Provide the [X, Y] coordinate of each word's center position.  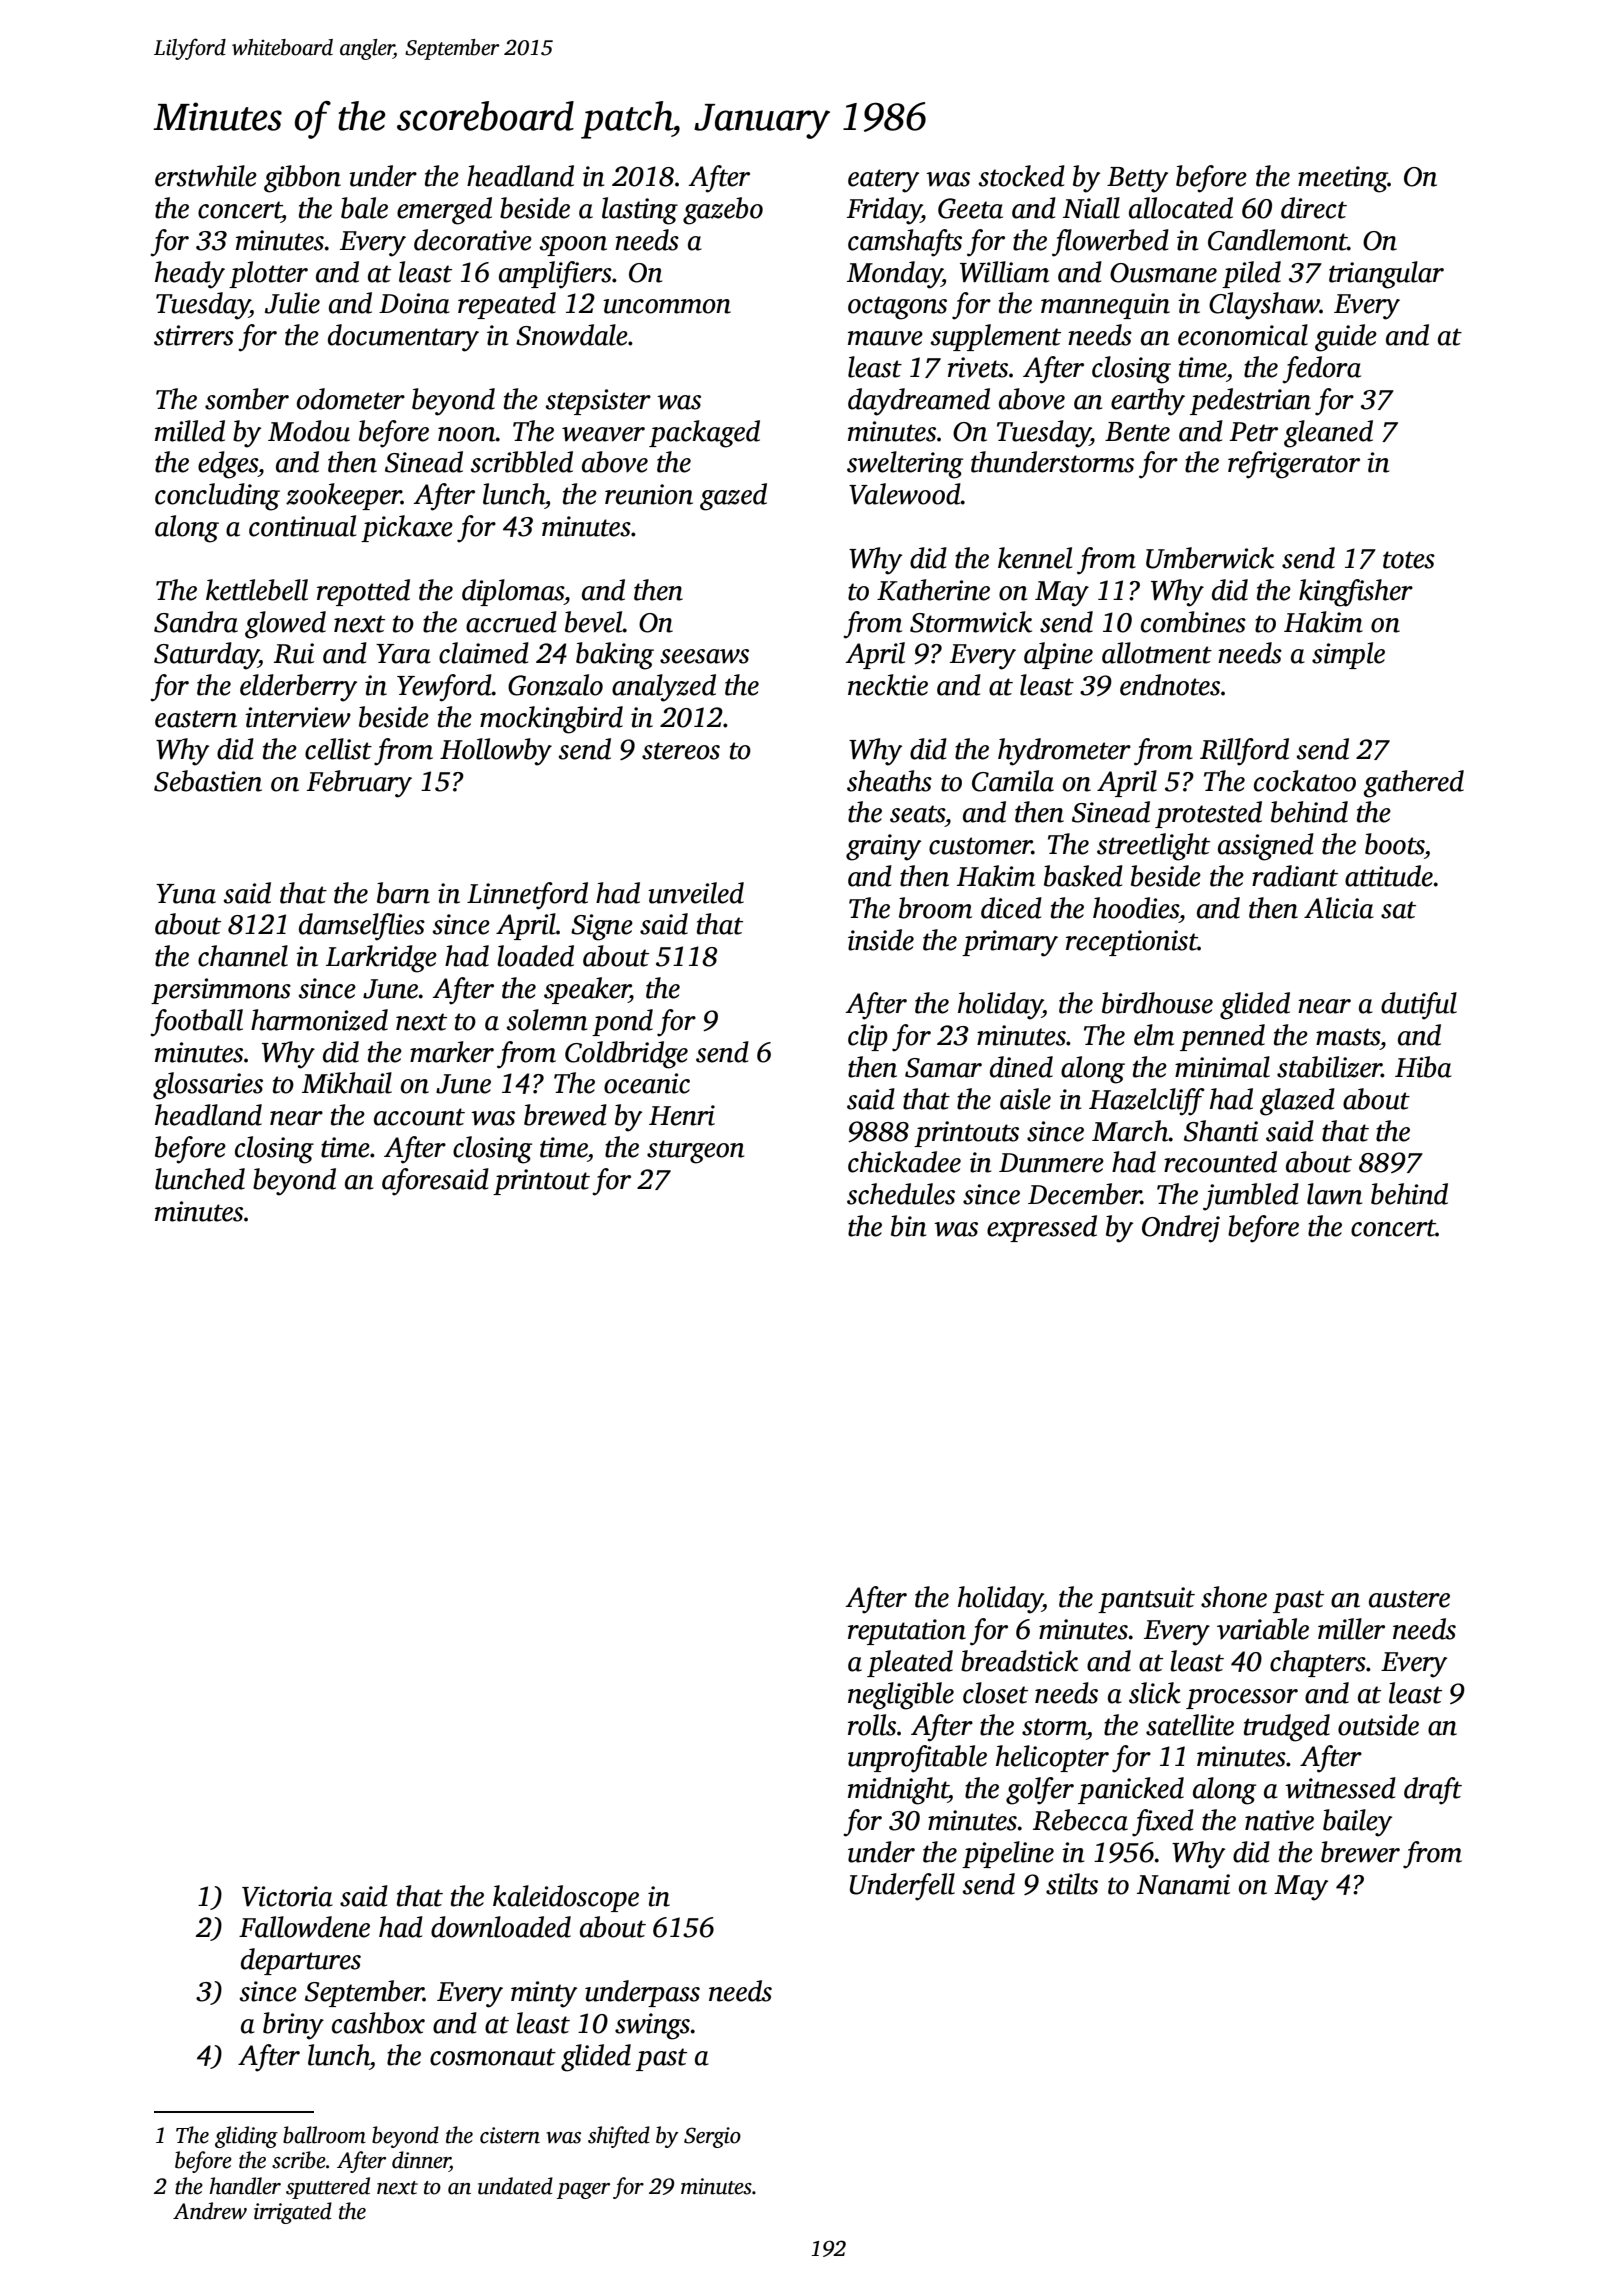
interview [298, 717]
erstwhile [206, 176]
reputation [907, 1632]
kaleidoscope [566, 1898]
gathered [1413, 784]
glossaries [208, 1086]
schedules [901, 1194]
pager [583, 2191]
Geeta [970, 208]
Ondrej [1181, 1229]
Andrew [210, 2211]
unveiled [696, 893]
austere [1409, 1599]
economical [1243, 335]
